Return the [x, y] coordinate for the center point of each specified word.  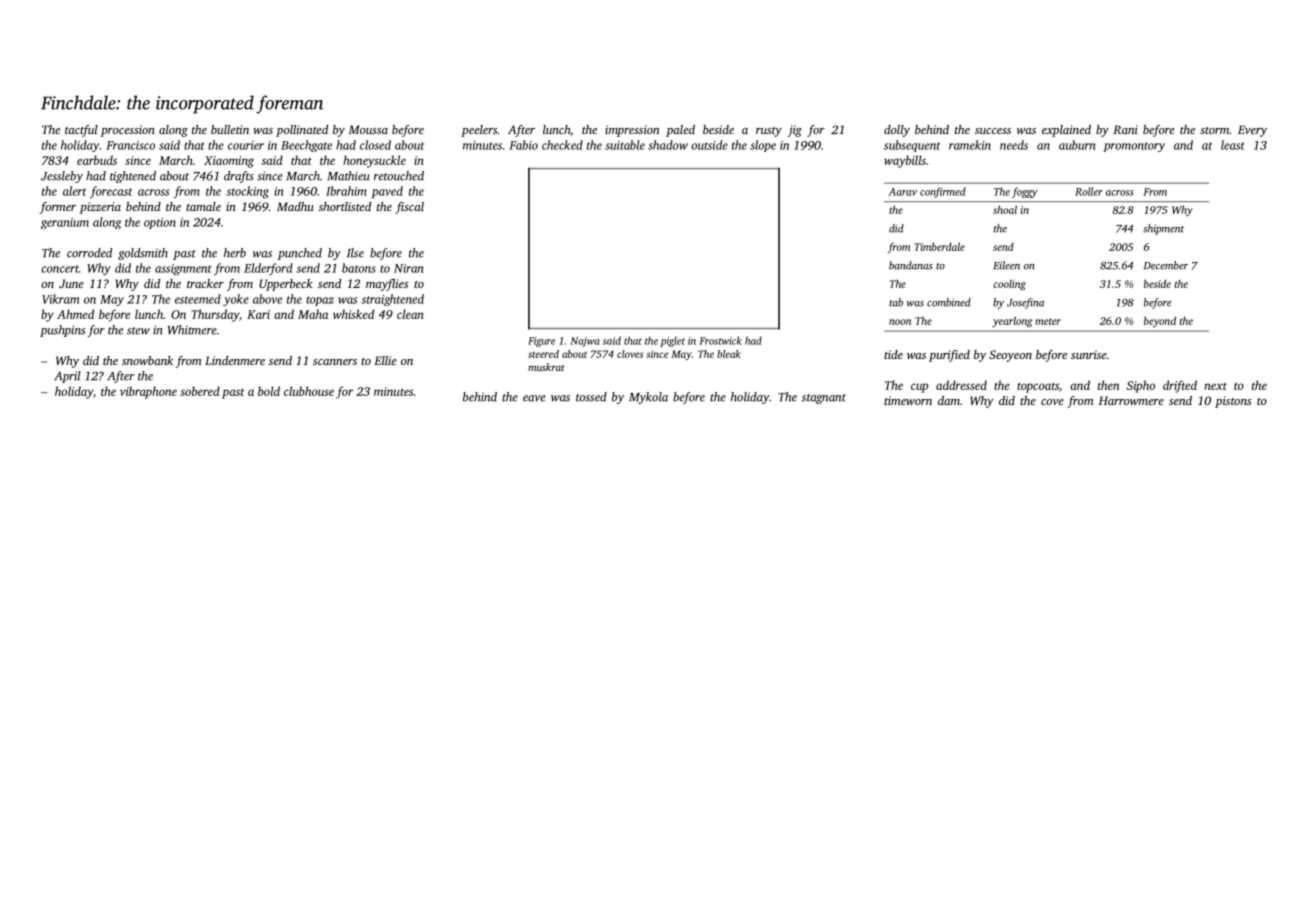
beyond [1160, 322]
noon [900, 322]
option [160, 223]
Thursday [215, 315]
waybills [905, 161]
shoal [1005, 209]
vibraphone [148, 392]
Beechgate [306, 146]
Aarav [902, 192]
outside [709, 145]
